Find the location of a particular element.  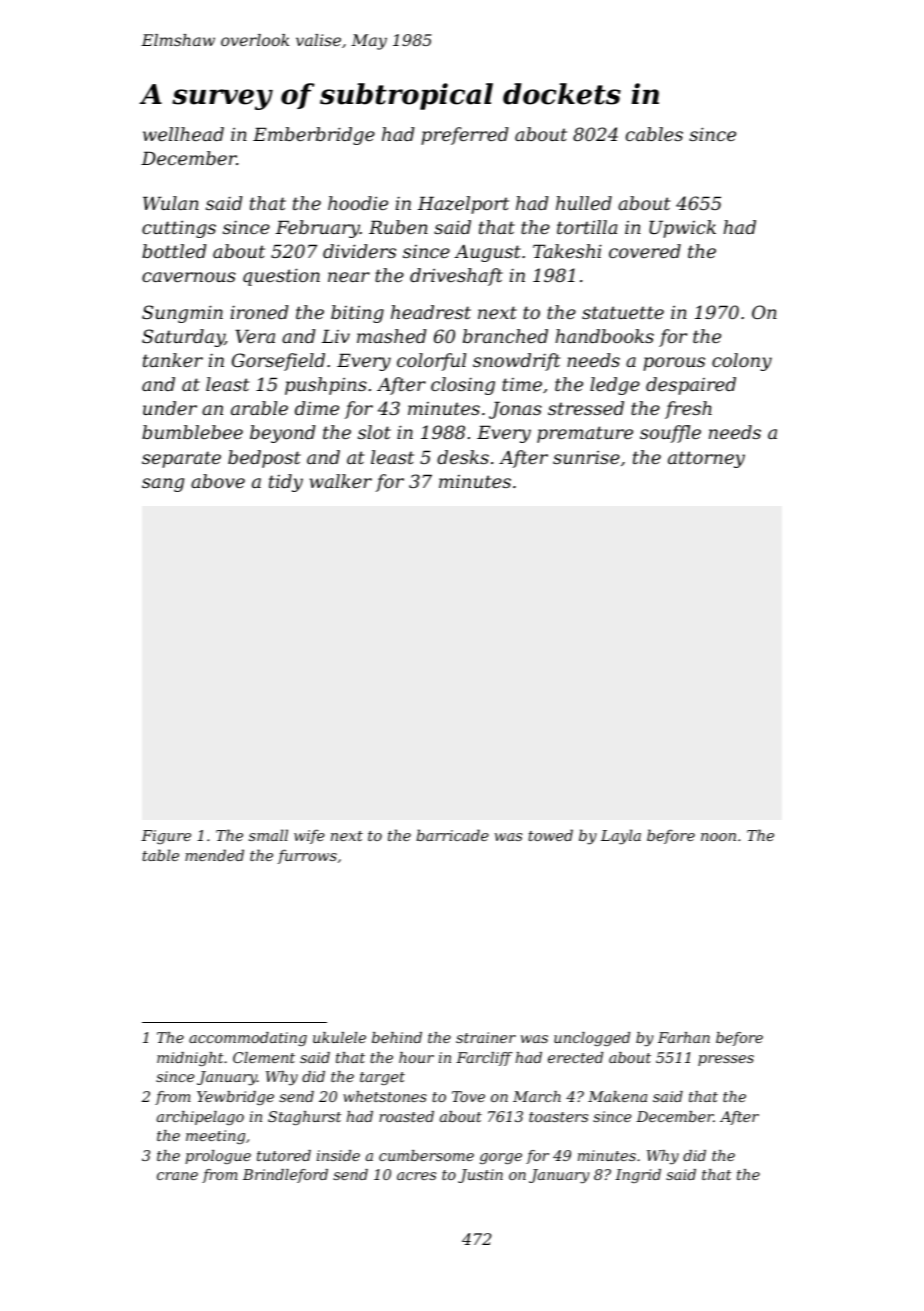

Layla is located at coordinates (621, 837).
